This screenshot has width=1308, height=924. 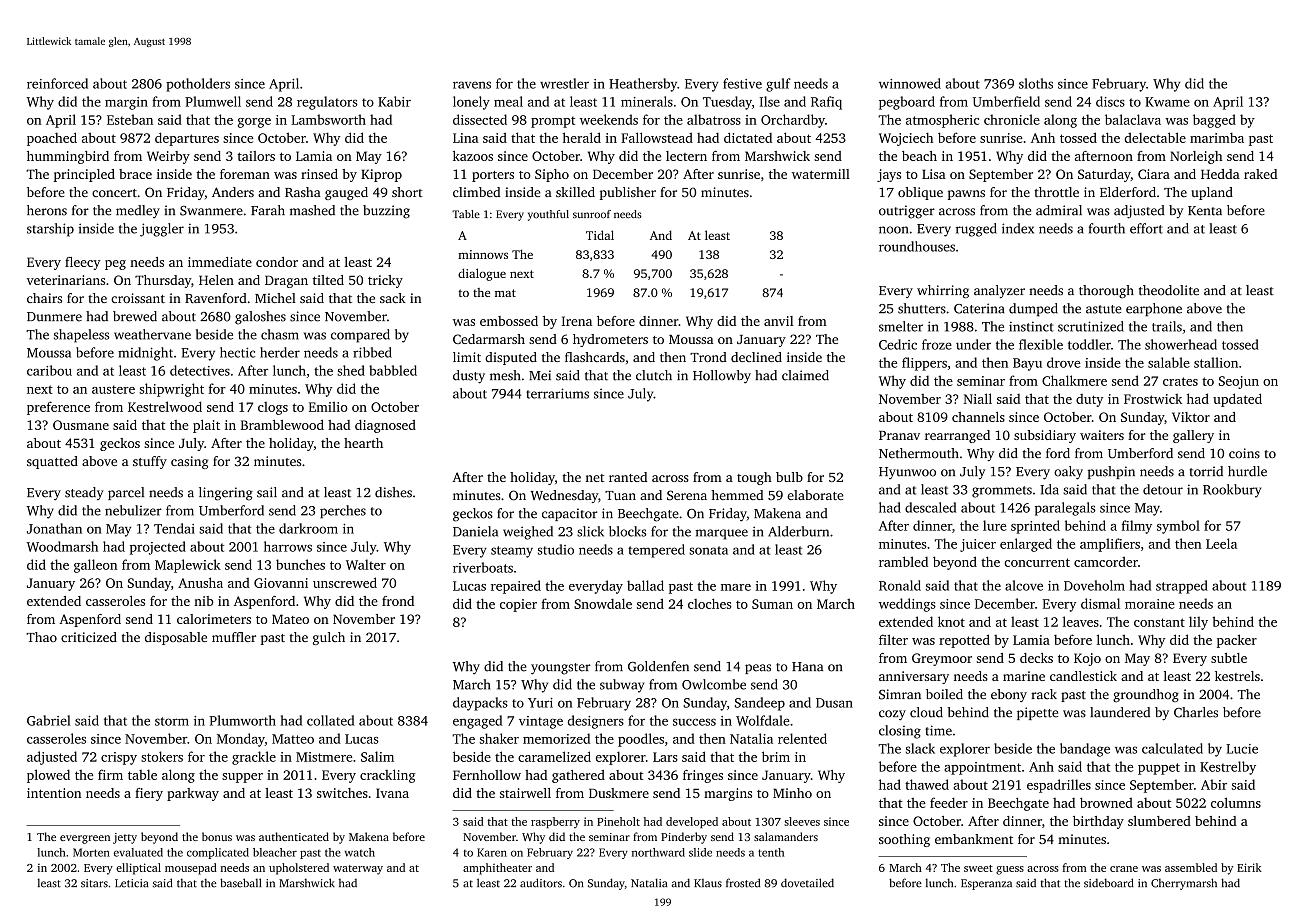 What do you see at coordinates (907, 212) in the screenshot?
I see `outrigger` at bounding box center [907, 212].
